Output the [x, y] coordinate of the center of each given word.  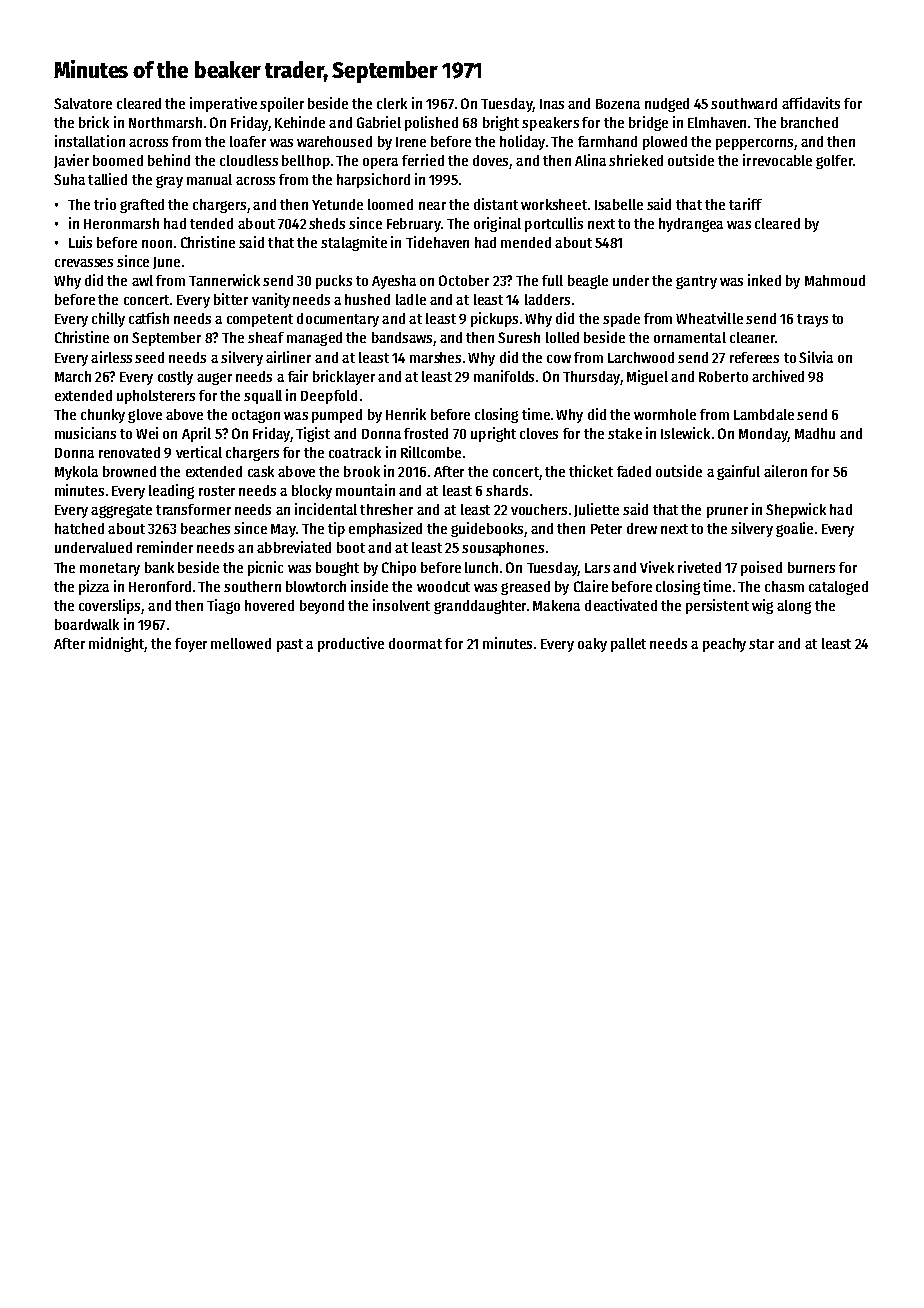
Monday [763, 435]
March [73, 376]
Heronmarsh [121, 223]
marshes [435, 357]
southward [744, 103]
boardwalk [87, 624]
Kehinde [300, 122]
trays [812, 320]
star [761, 644]
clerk [392, 103]
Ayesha [394, 282]
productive [351, 644]
